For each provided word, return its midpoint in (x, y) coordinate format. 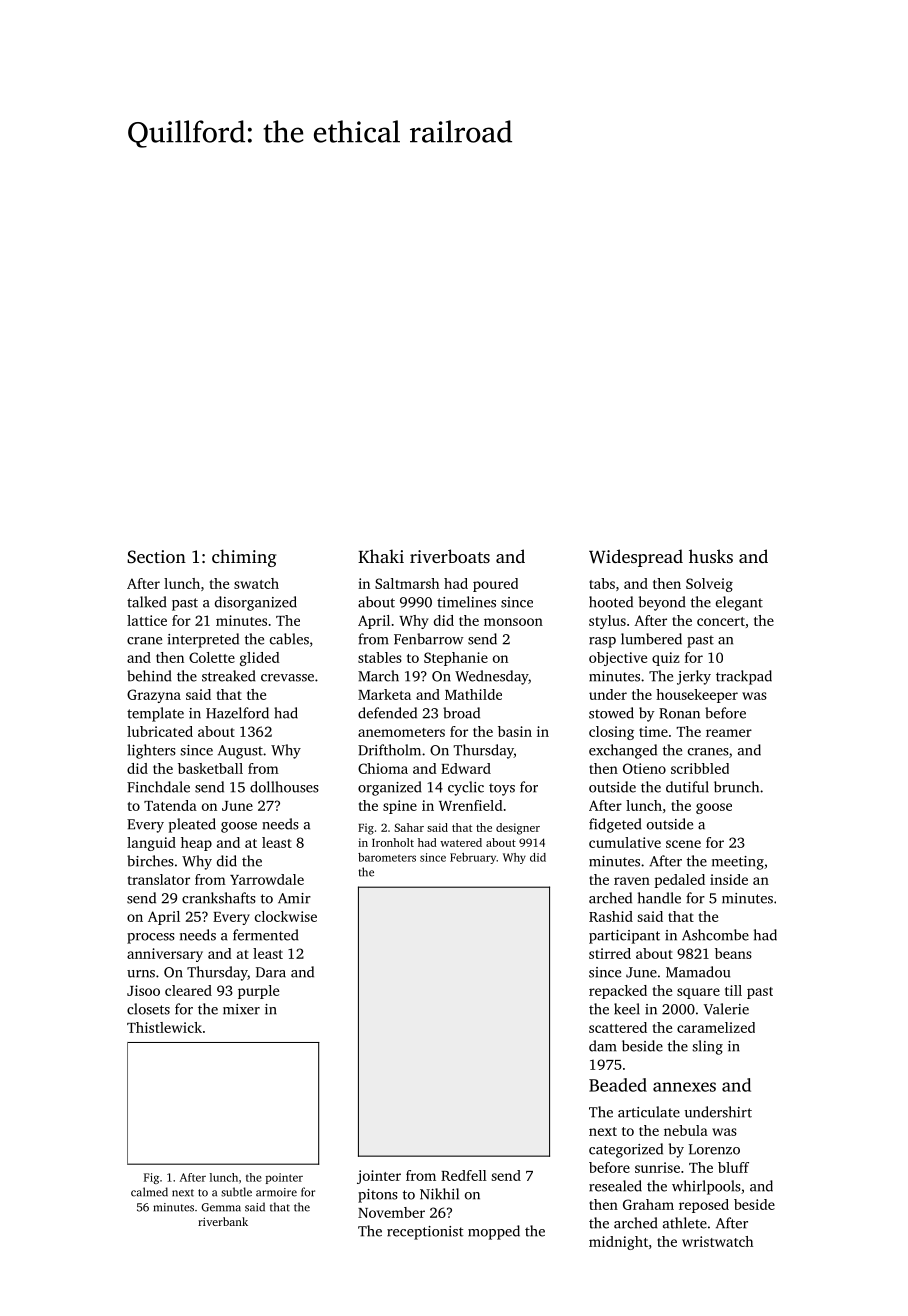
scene (683, 844)
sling (707, 1047)
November (391, 1212)
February (473, 858)
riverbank (223, 1221)
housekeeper (697, 696)
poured (495, 585)
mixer (241, 1009)
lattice (147, 620)
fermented (265, 935)
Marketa (384, 694)
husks (711, 556)
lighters (151, 751)
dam (603, 1046)
